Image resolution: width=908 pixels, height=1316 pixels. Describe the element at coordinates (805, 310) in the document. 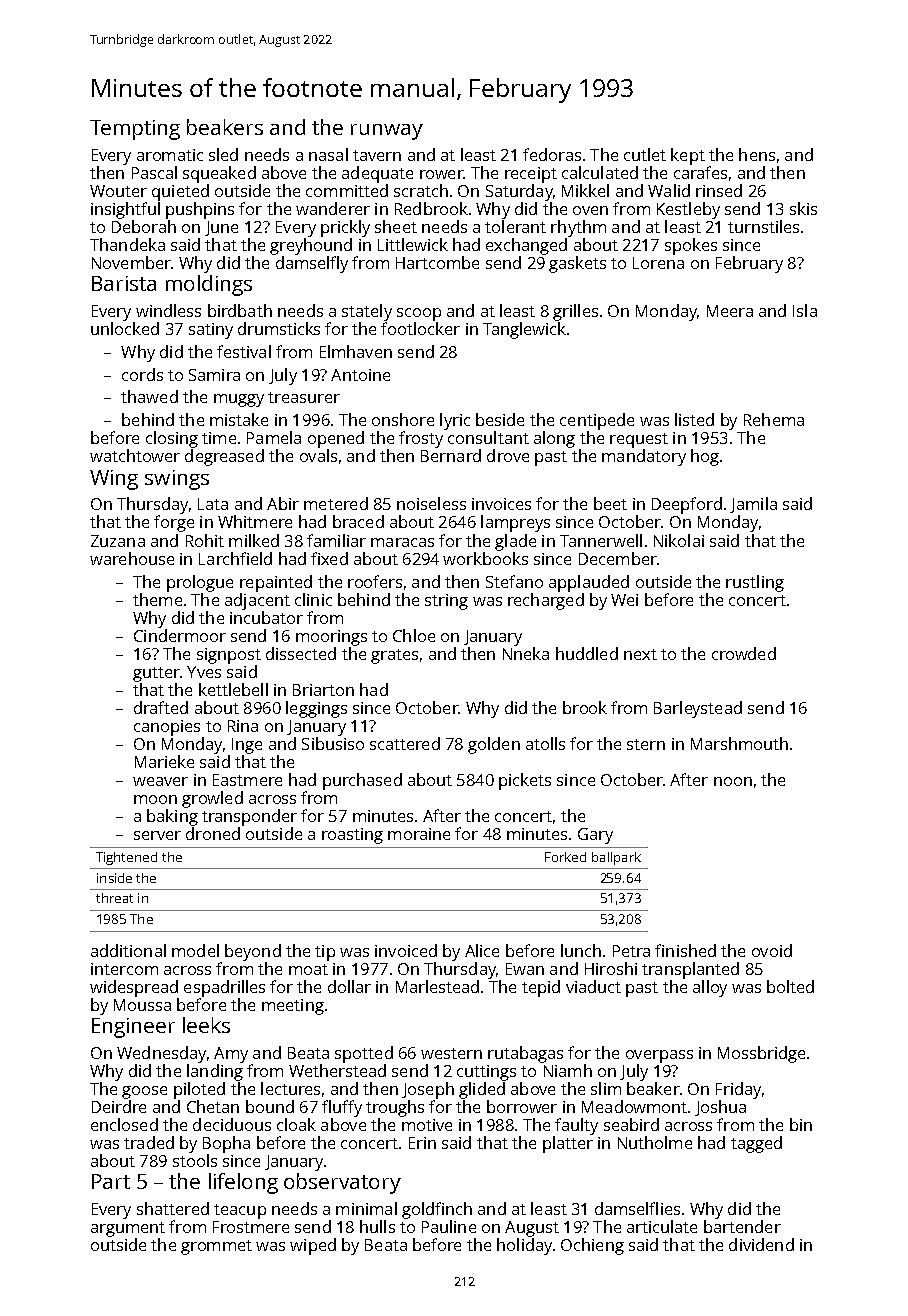

I see `Isla` at that location.
